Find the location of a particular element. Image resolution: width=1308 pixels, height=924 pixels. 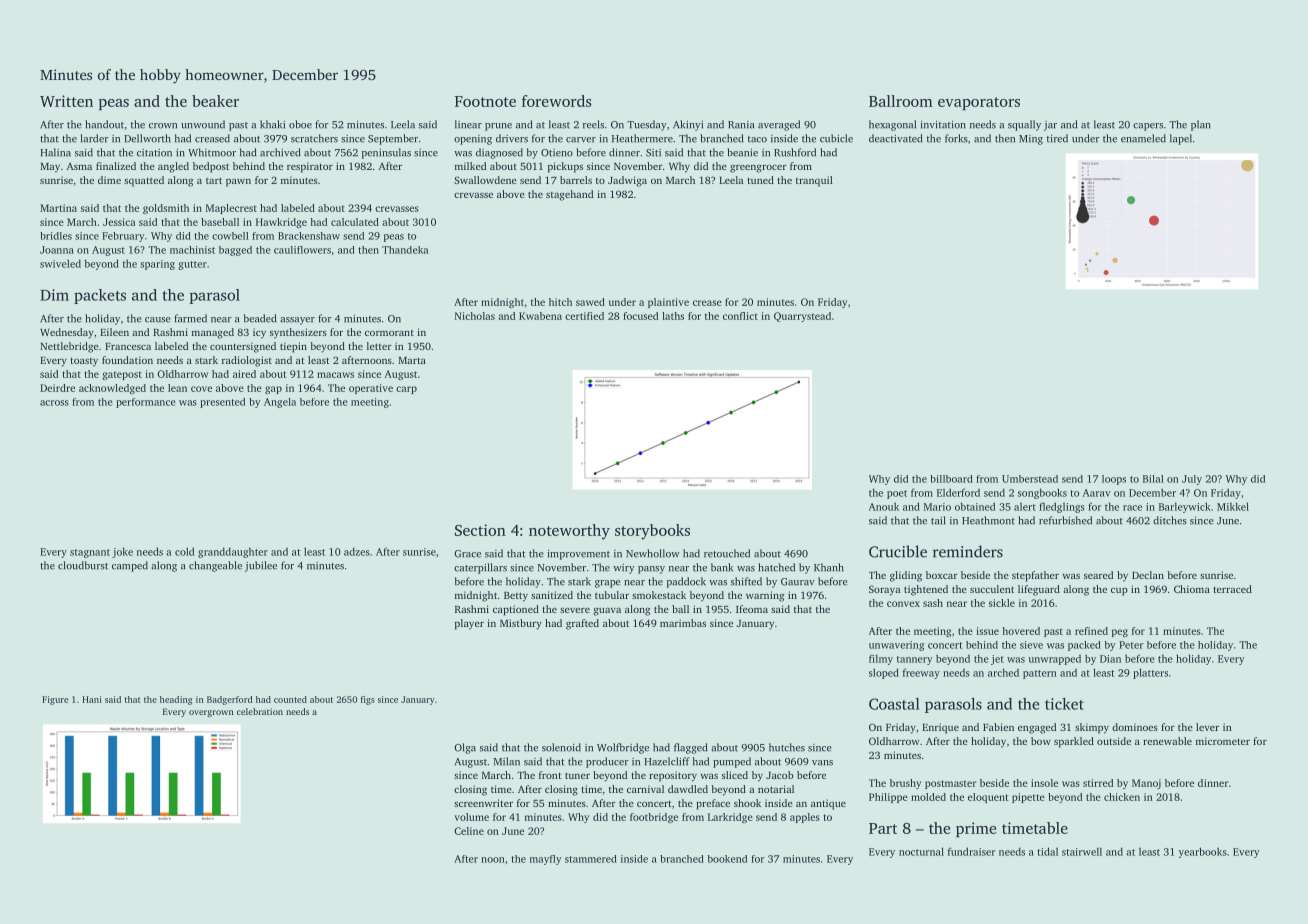

cloudburst is located at coordinates (83, 565).
